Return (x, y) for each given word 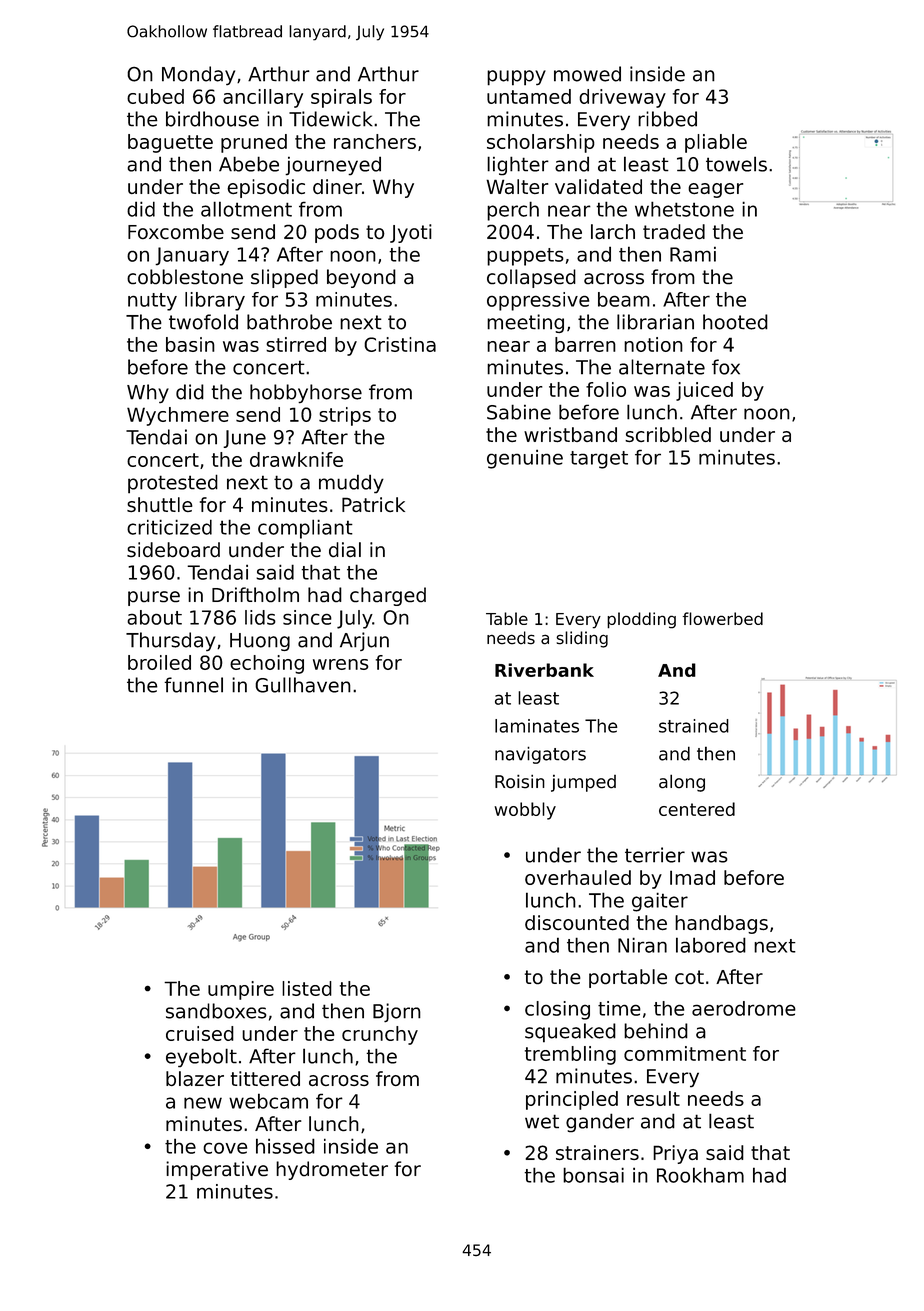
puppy (516, 78)
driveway (622, 98)
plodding (641, 620)
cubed (155, 96)
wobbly (525, 811)
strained (694, 726)
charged (388, 596)
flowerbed (723, 618)
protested (173, 484)
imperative (217, 1170)
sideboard (173, 549)
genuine (525, 459)
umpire (241, 990)
